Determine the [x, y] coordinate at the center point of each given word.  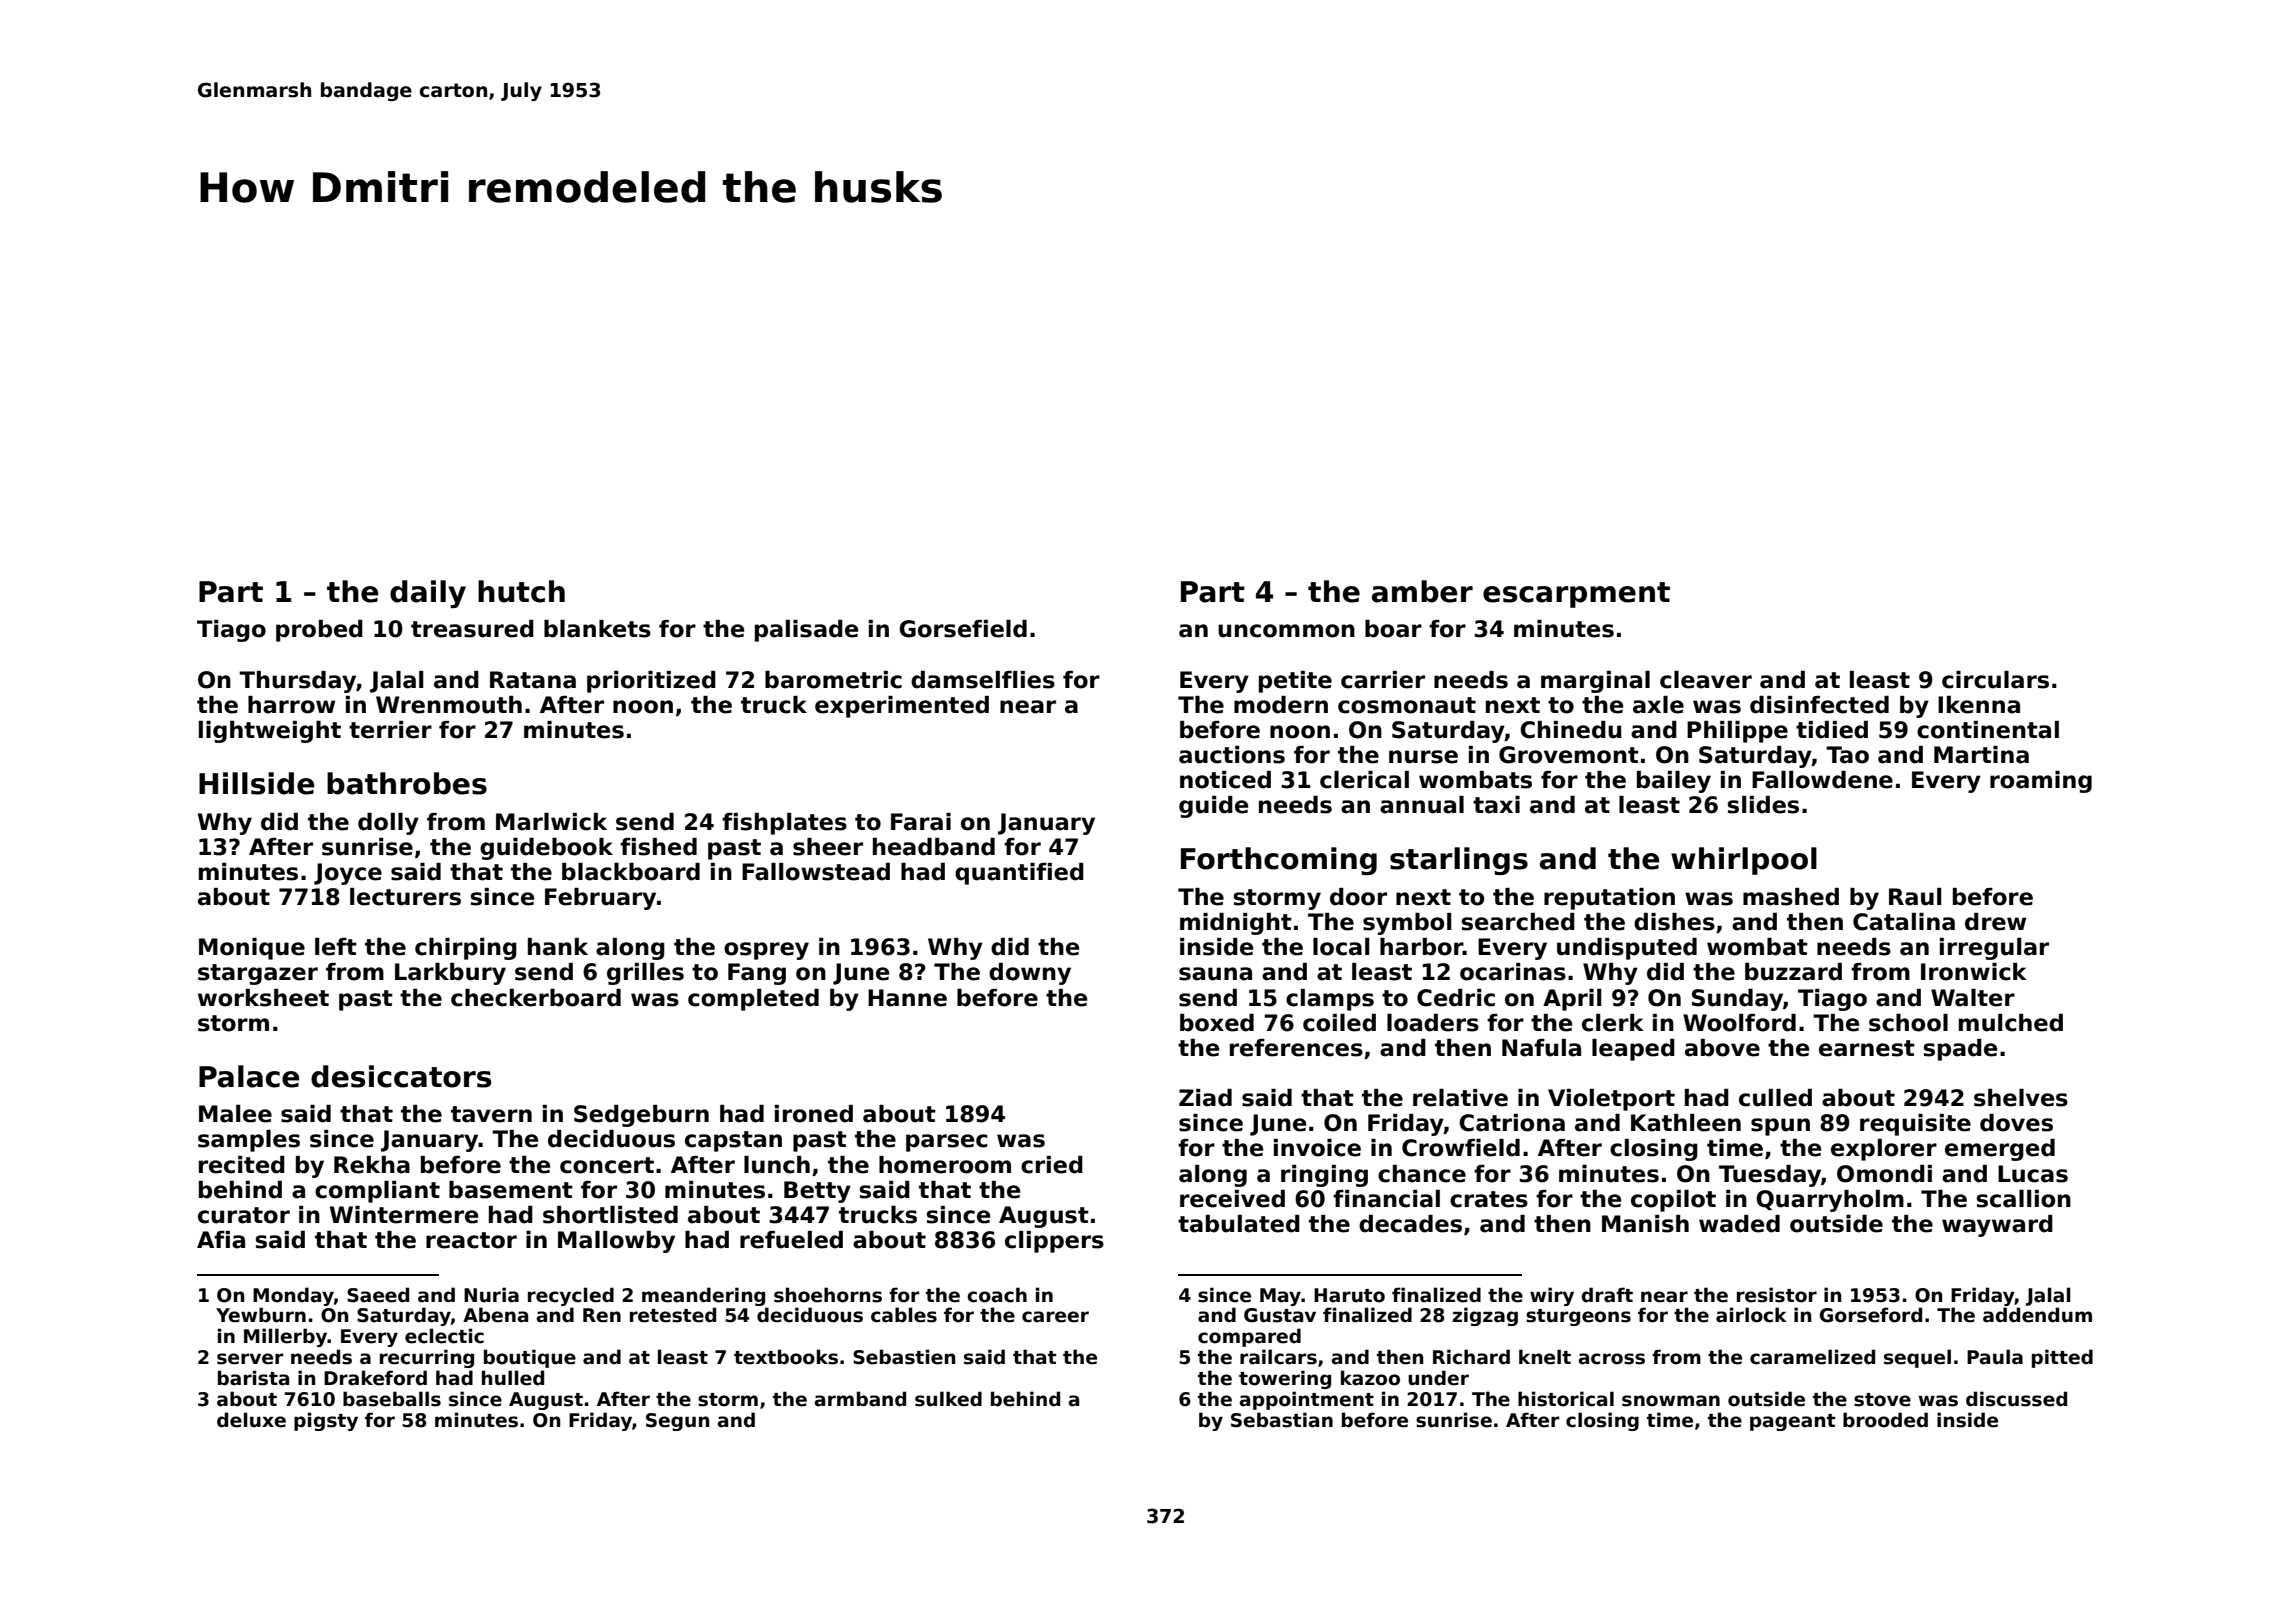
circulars [1995, 680]
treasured [472, 629]
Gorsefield [963, 629]
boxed [1217, 1023]
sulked [948, 1399]
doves [2016, 1123]
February [600, 899]
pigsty [326, 1421]
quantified [1019, 874]
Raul [1915, 897]
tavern [491, 1114]
